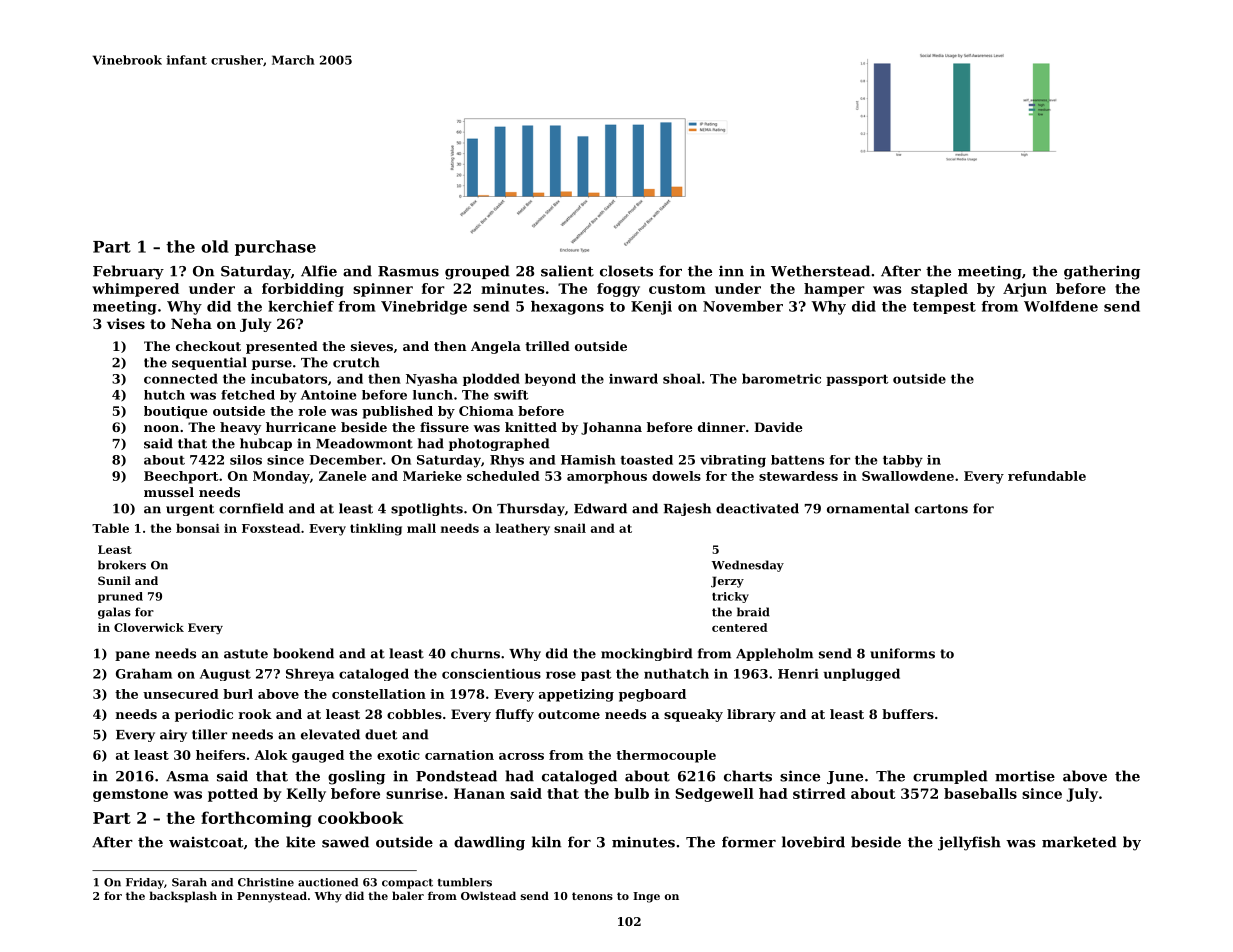  Describe the element at coordinates (1025, 776) in the image. I see `mortise` at that location.
